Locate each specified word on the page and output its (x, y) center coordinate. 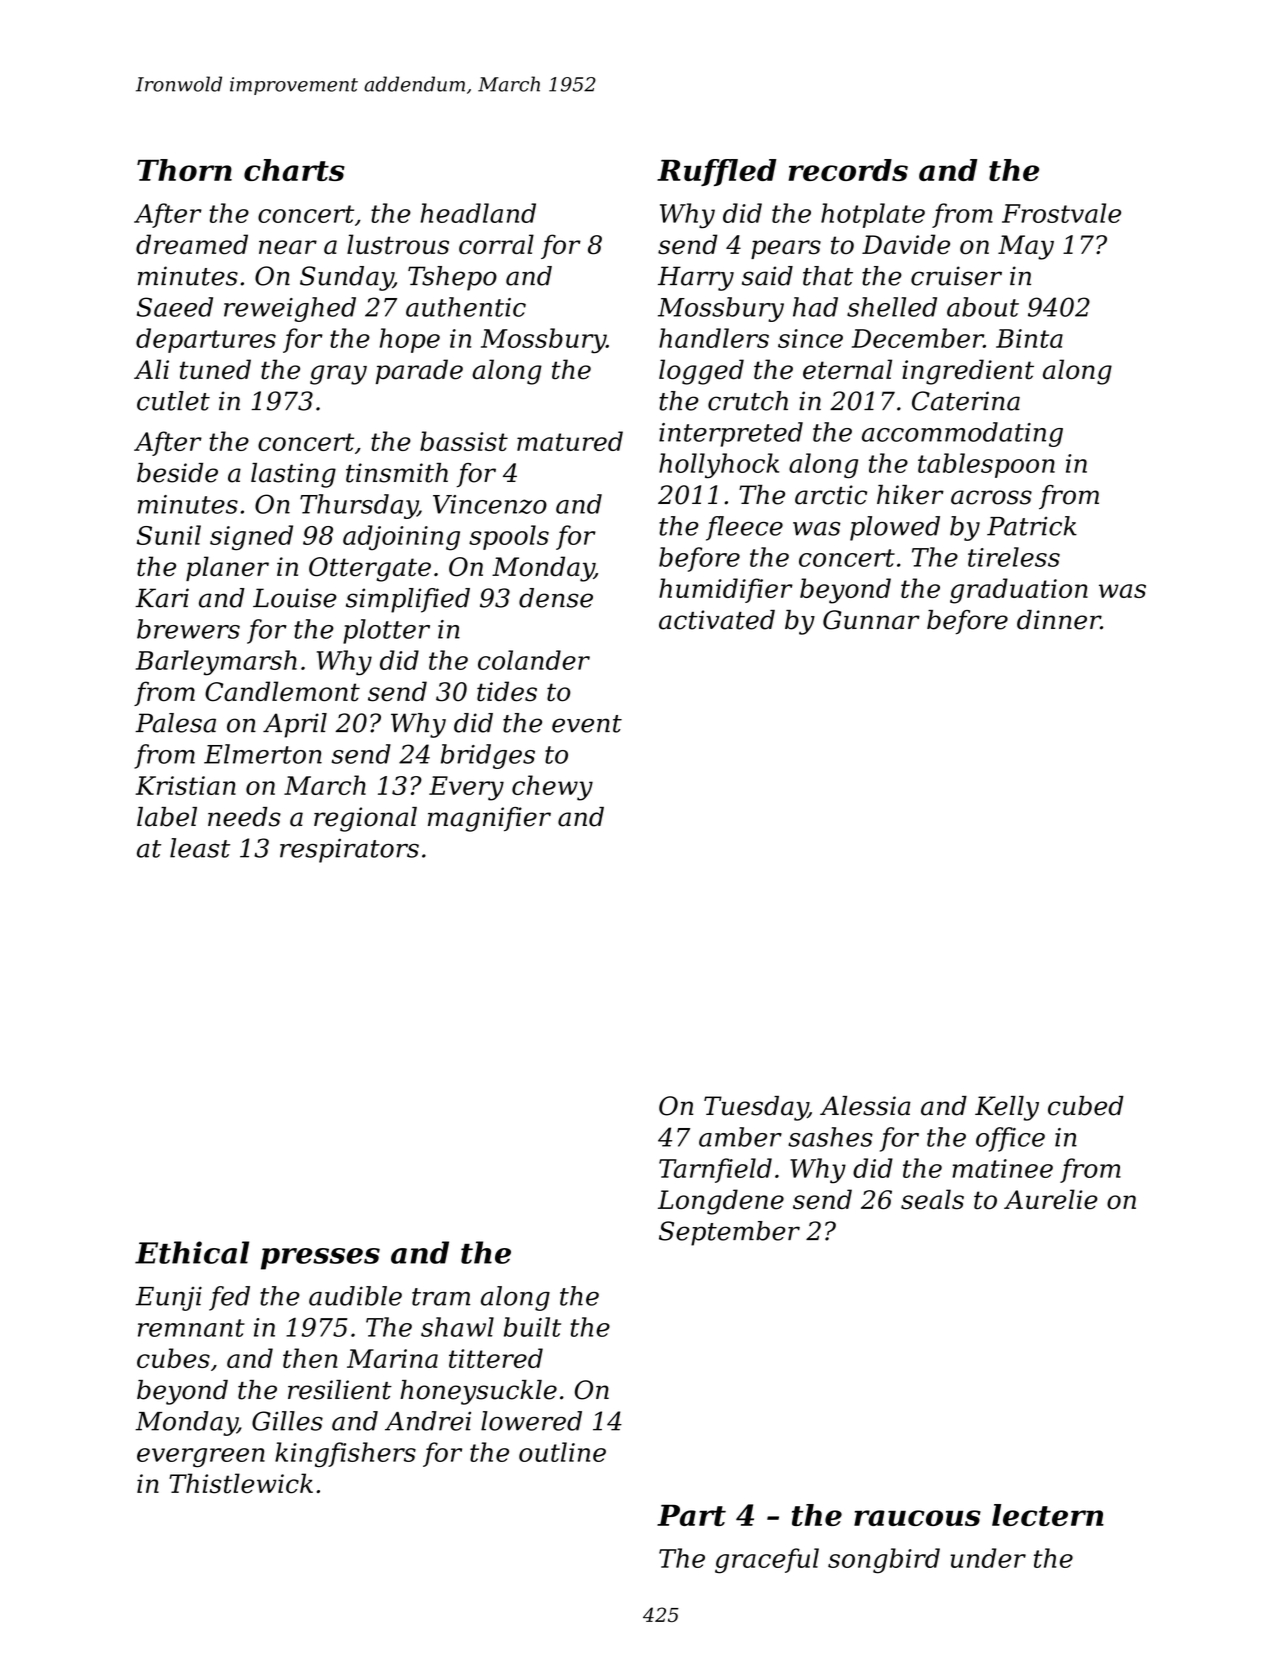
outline (562, 1452)
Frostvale (1061, 213)
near (288, 247)
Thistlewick (241, 1483)
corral (496, 244)
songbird (884, 1561)
